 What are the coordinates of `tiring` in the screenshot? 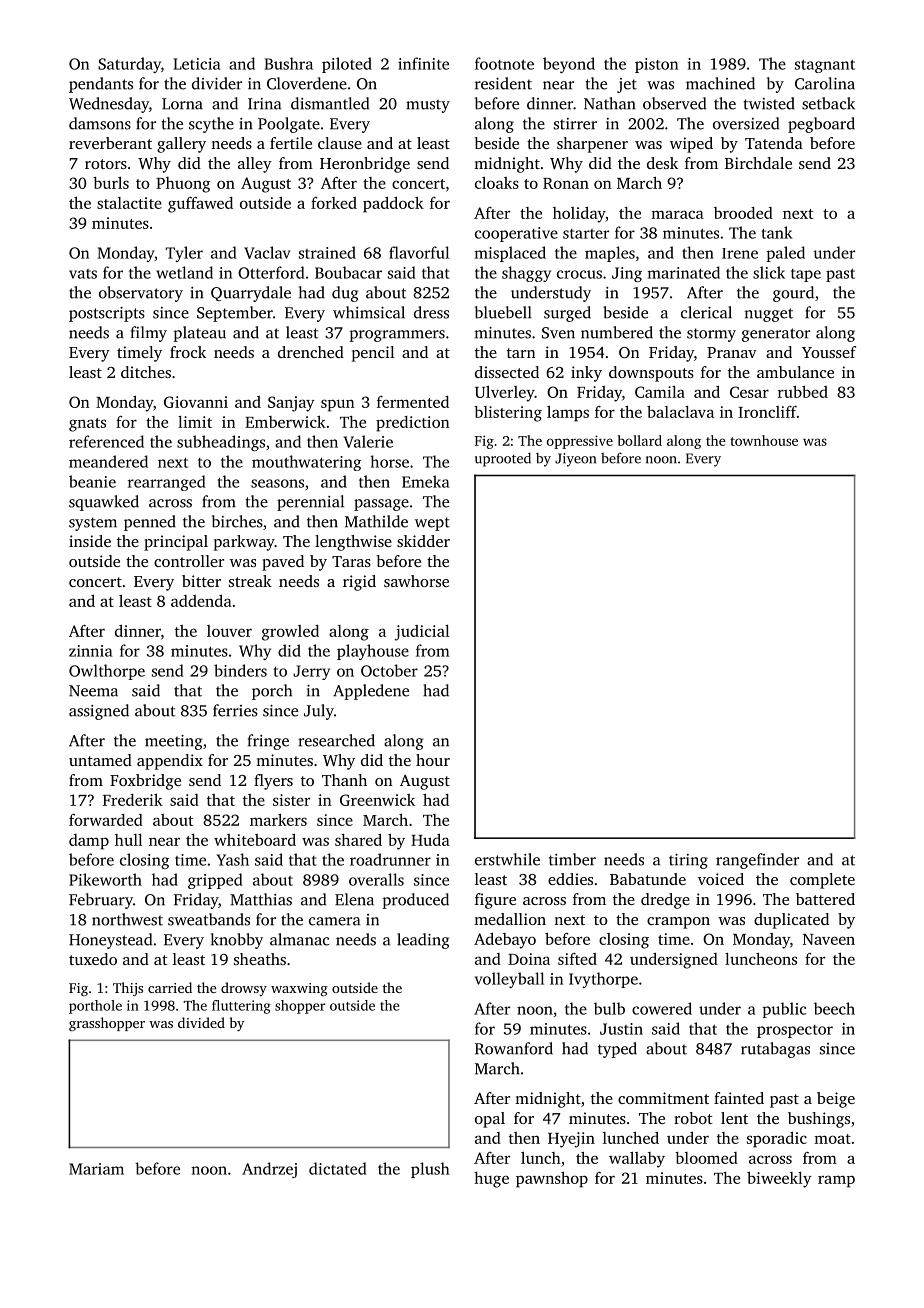 It's located at (688, 861).
